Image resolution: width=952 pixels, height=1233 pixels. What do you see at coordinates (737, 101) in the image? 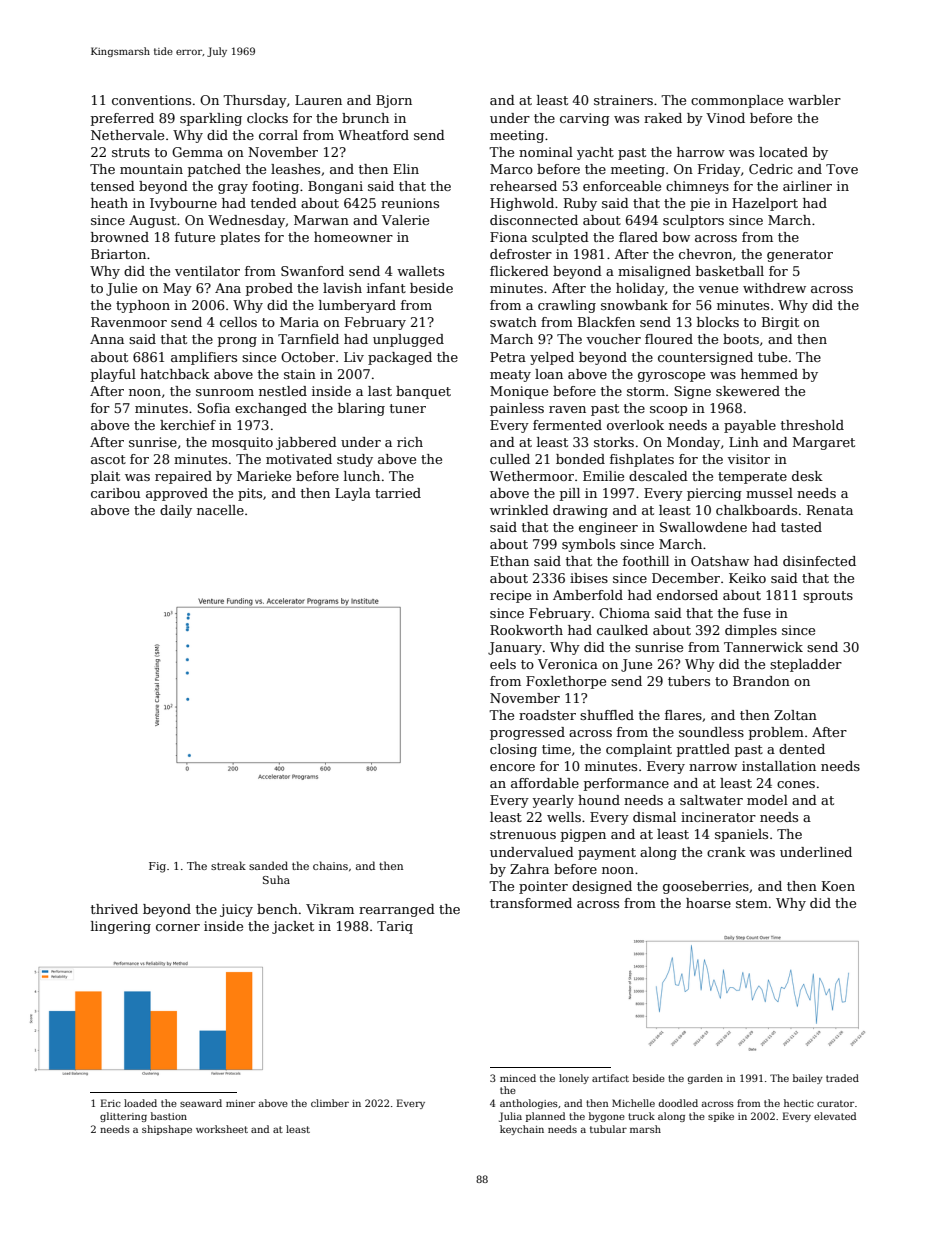
I see `commonplace` at bounding box center [737, 101].
